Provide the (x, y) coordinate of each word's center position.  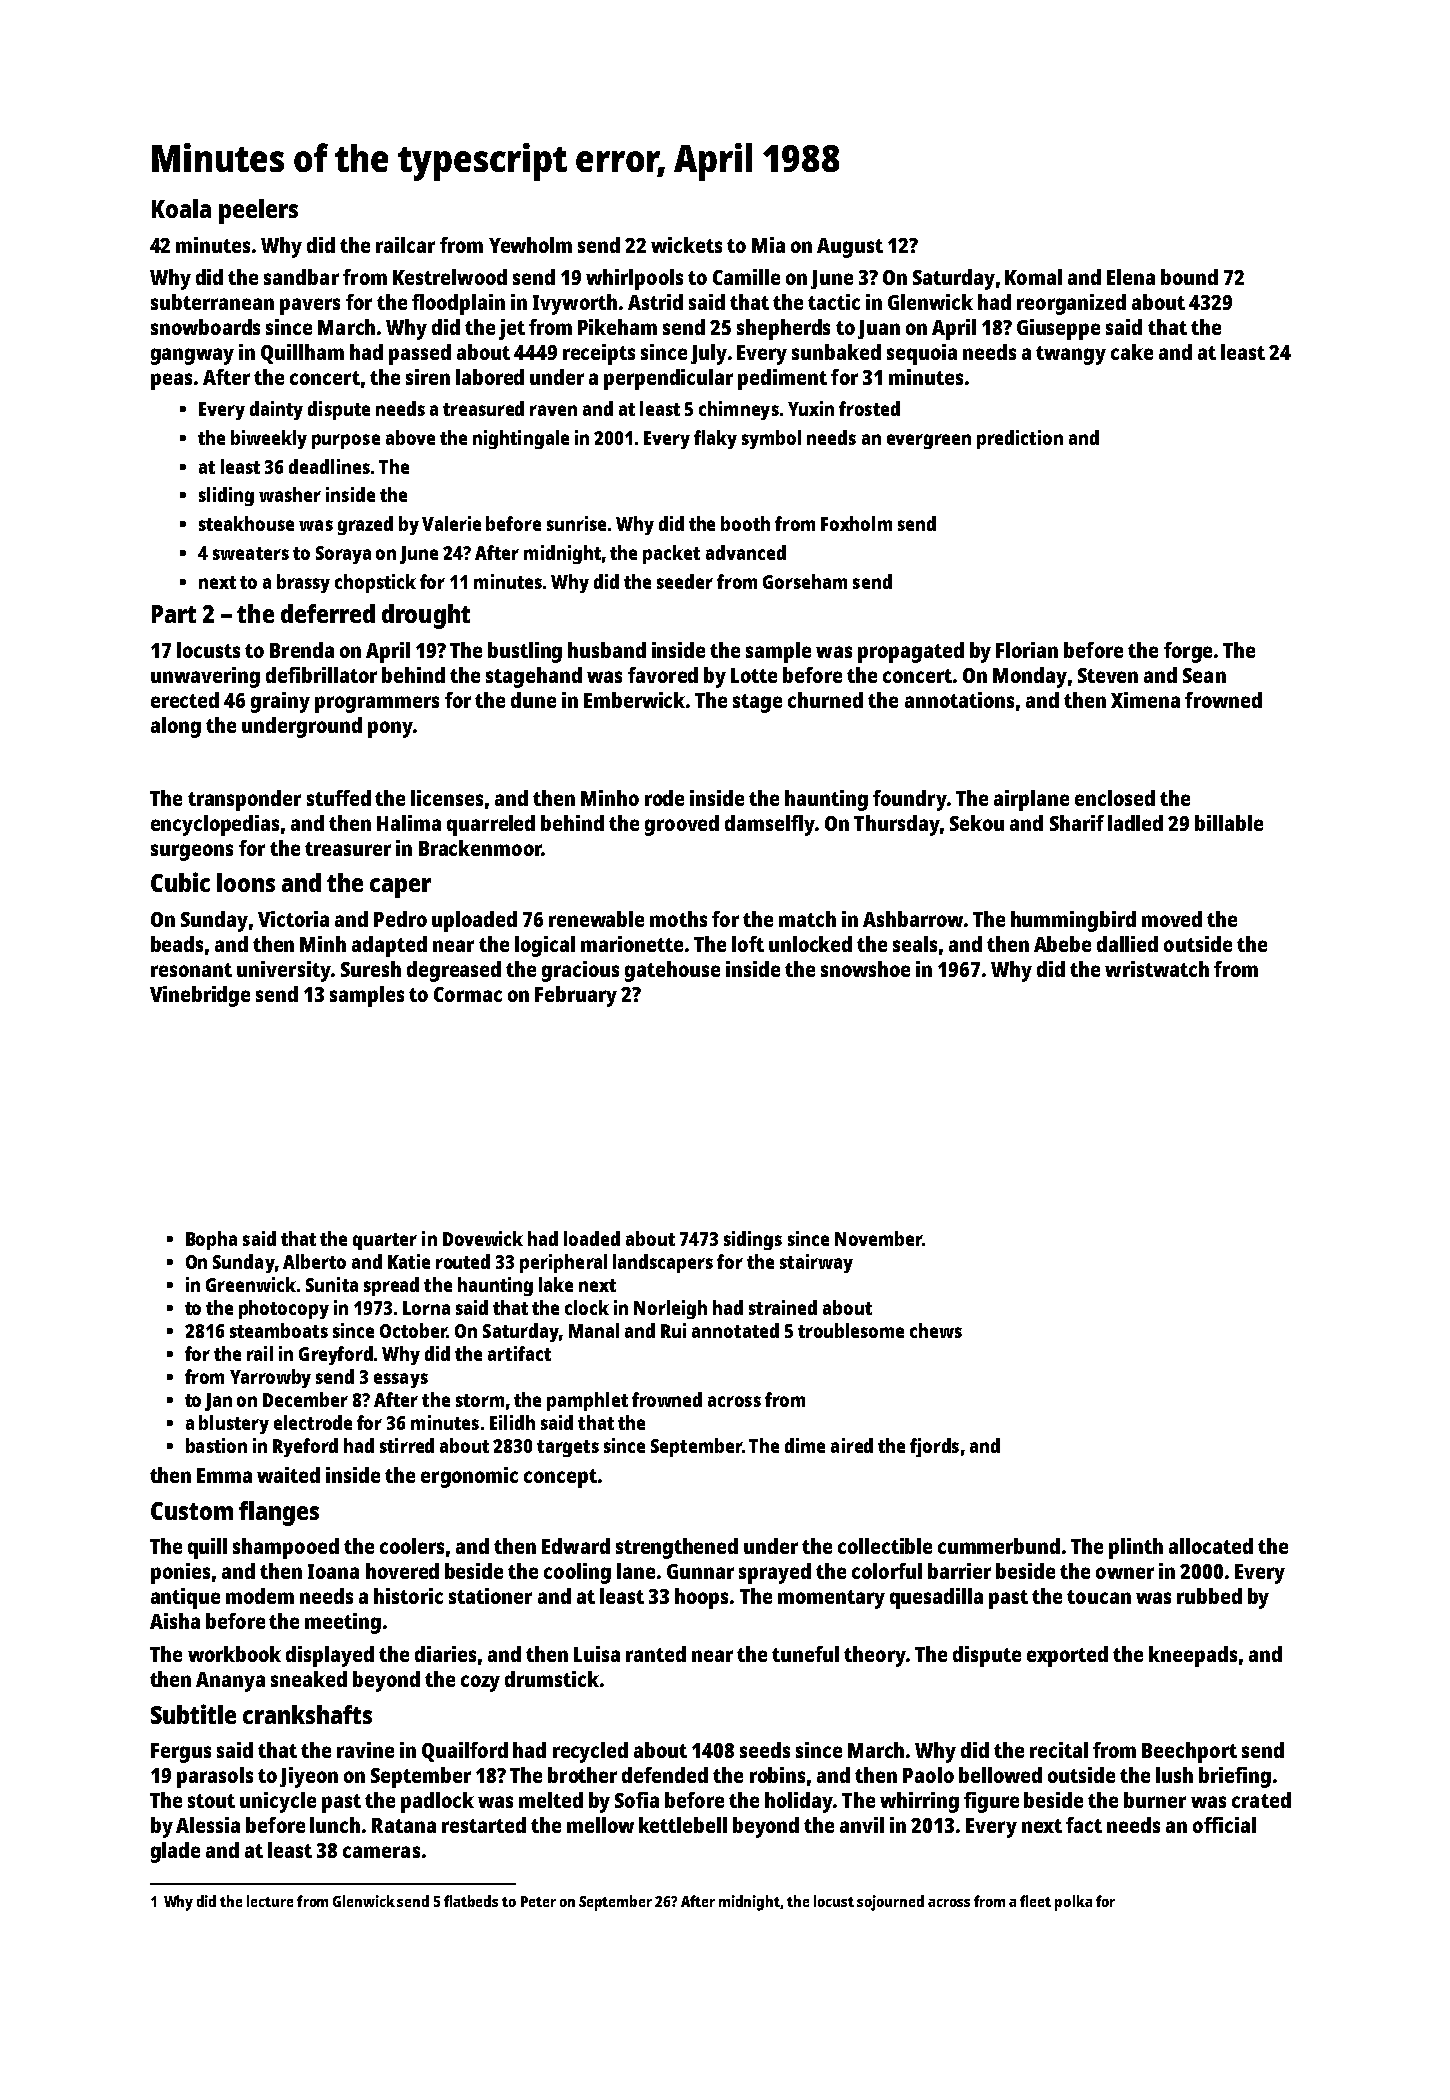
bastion (216, 1445)
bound (1189, 277)
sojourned (890, 1903)
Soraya (343, 555)
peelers (258, 211)
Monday (1030, 677)
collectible (885, 1546)
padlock (437, 1802)
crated (1261, 1800)
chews (936, 1330)
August (850, 248)
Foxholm (856, 523)
